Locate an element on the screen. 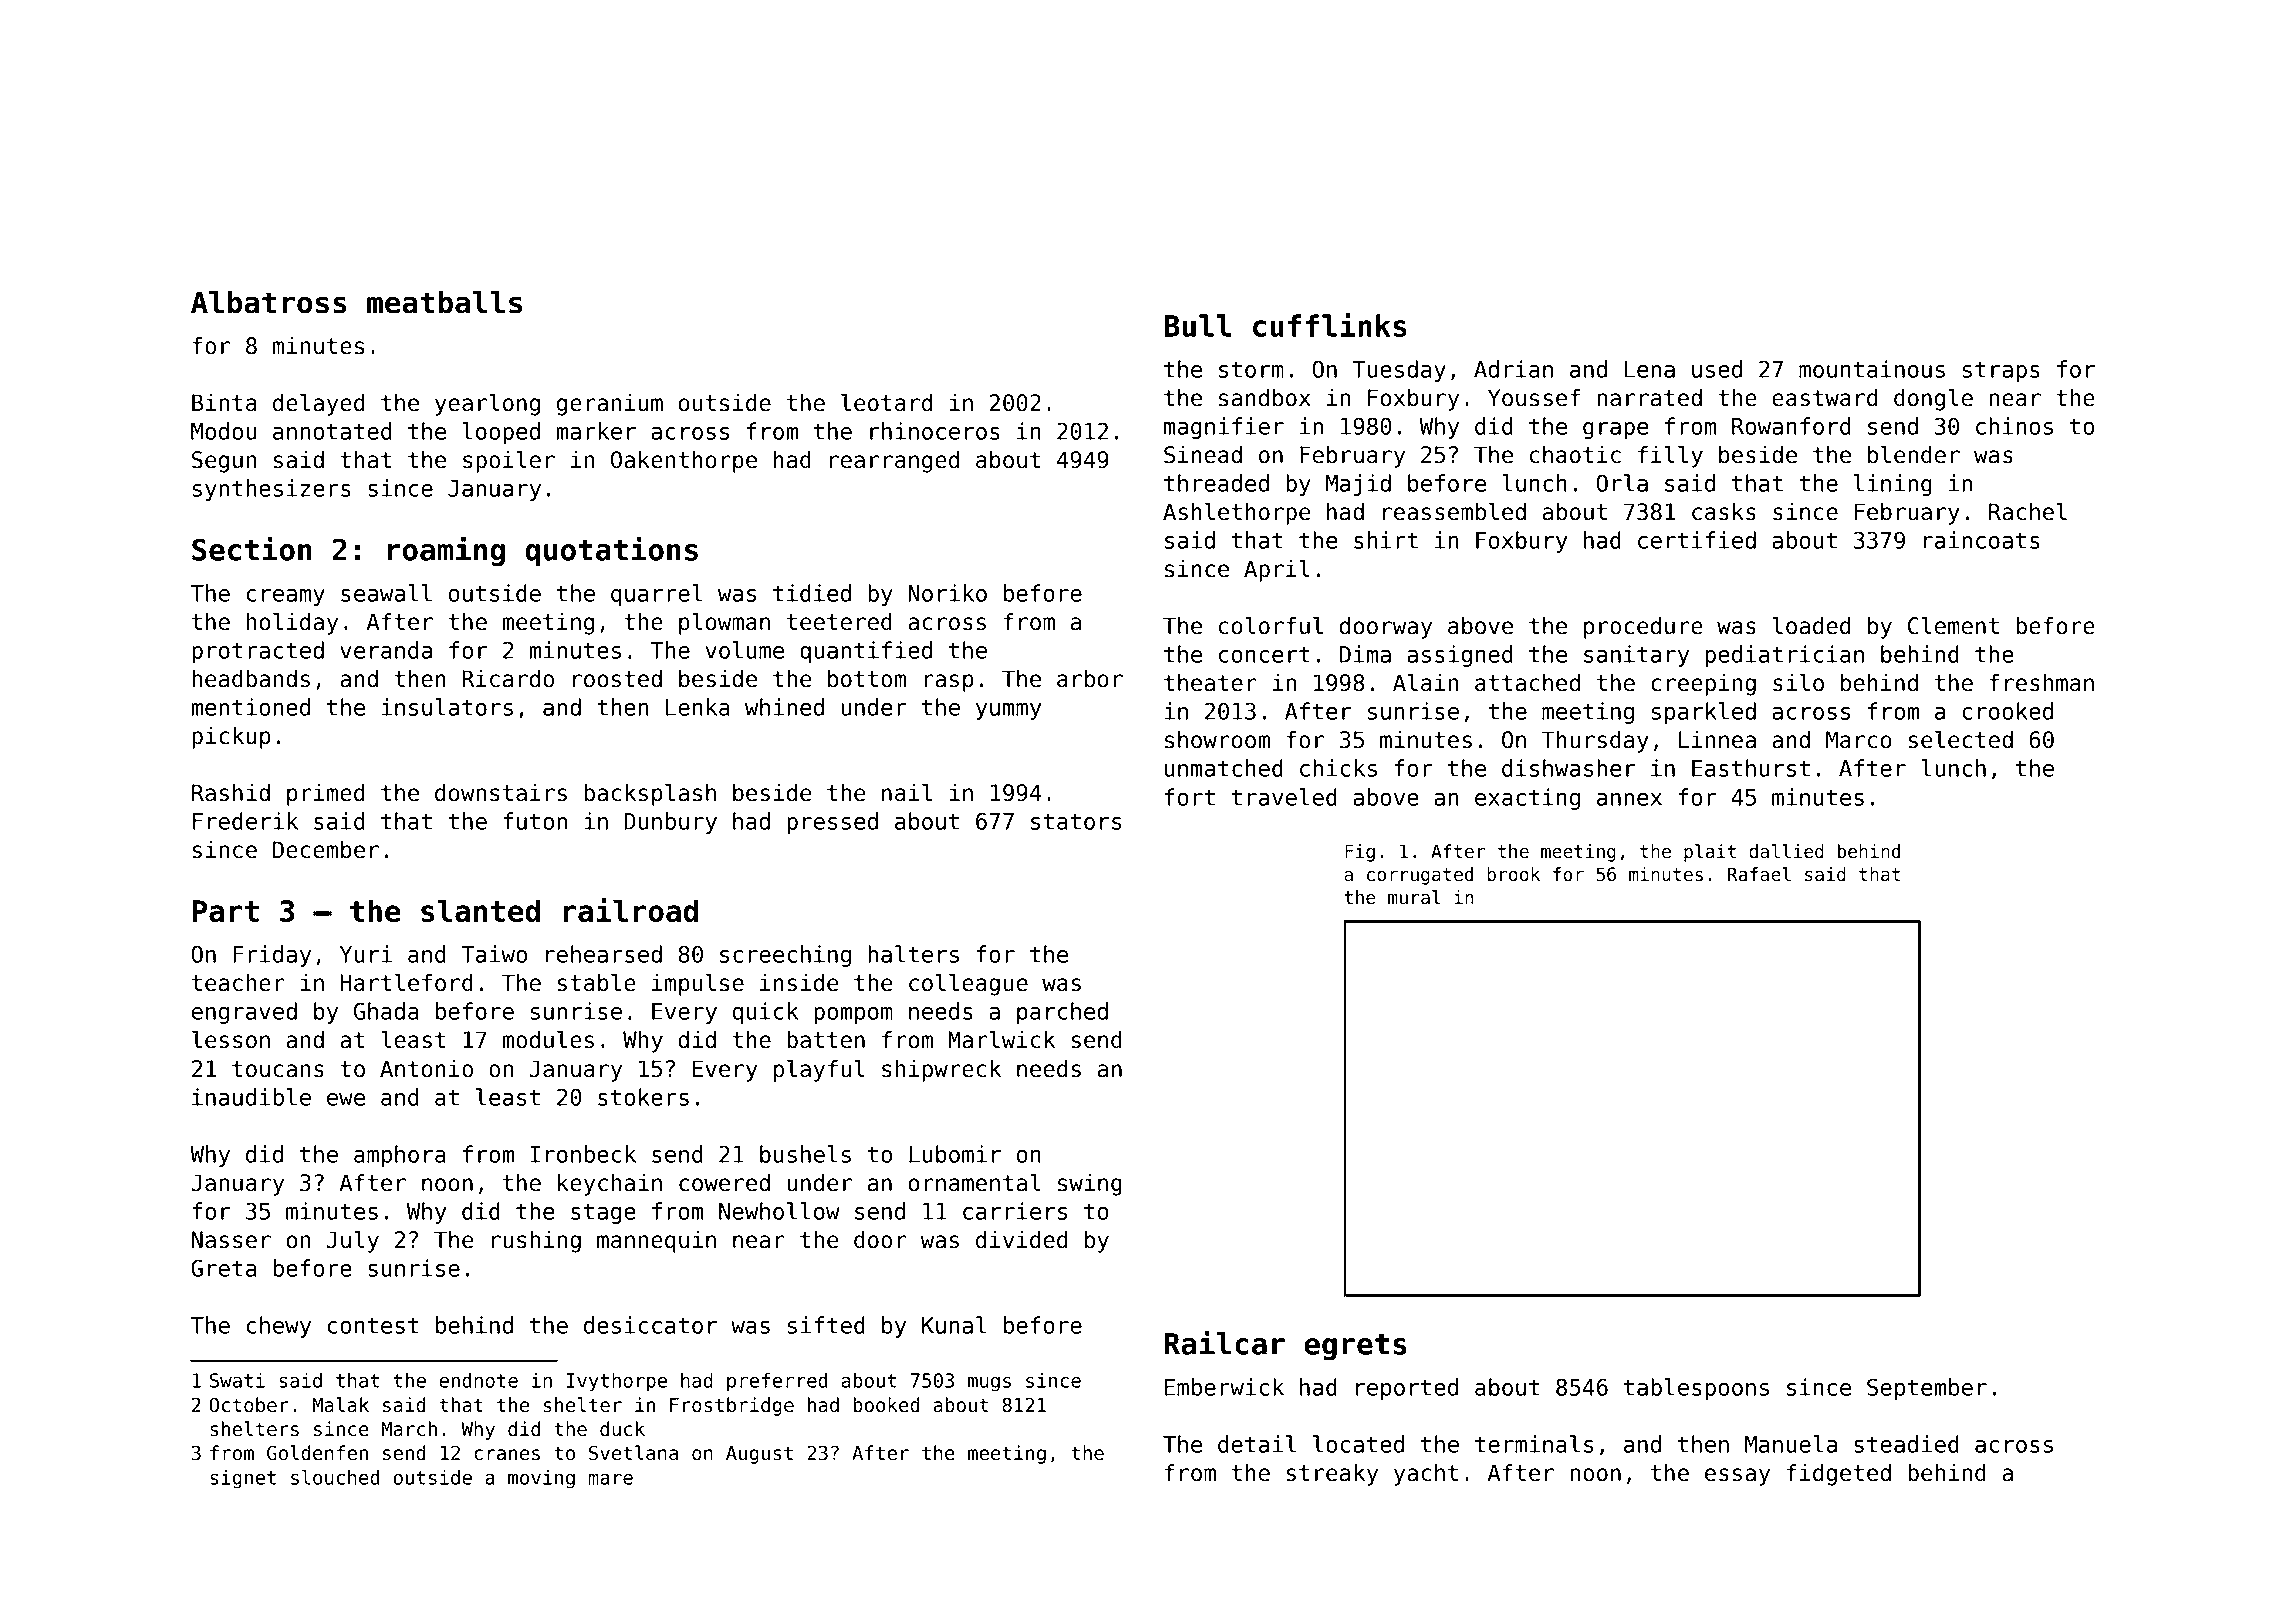 Image resolution: width=2292 pixels, height=1620 pixels. meatballs is located at coordinates (444, 302).
